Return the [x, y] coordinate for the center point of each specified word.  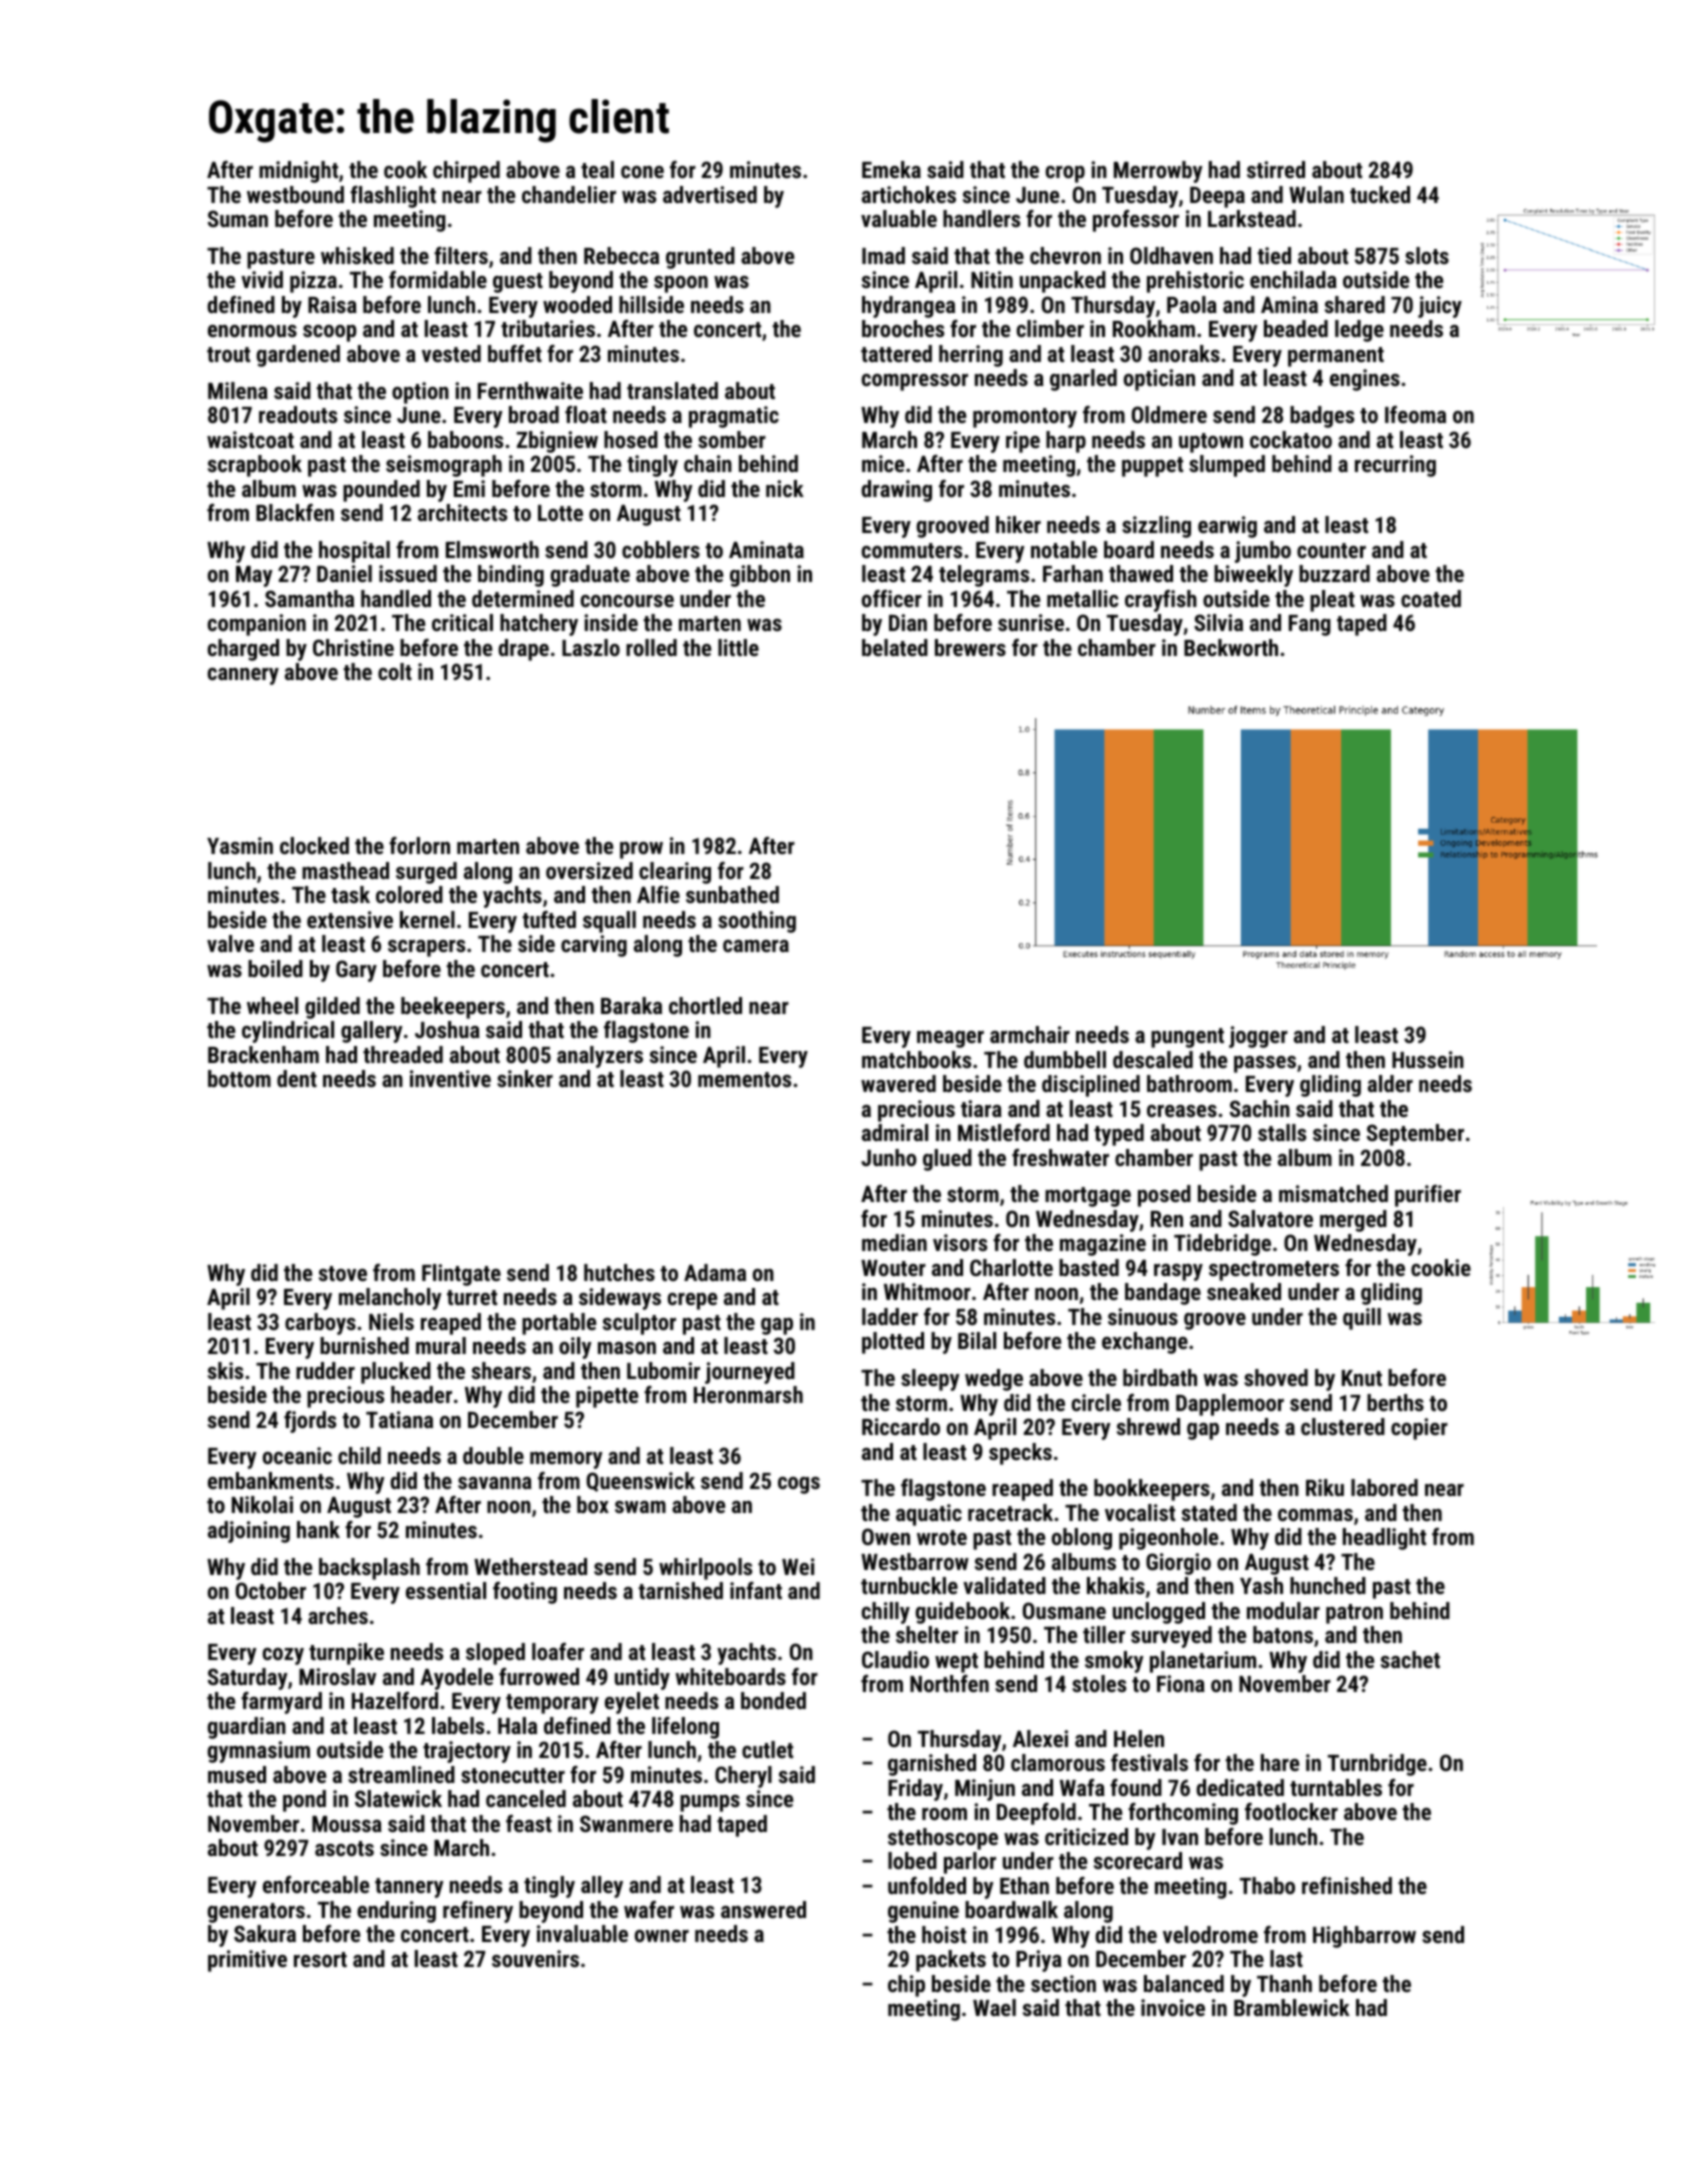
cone [642, 172]
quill [1362, 1319]
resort [320, 1959]
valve [230, 943]
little [738, 647]
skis [225, 1370]
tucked [1380, 194]
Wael [994, 2007]
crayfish [1161, 601]
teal [597, 169]
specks [1020, 1454]
